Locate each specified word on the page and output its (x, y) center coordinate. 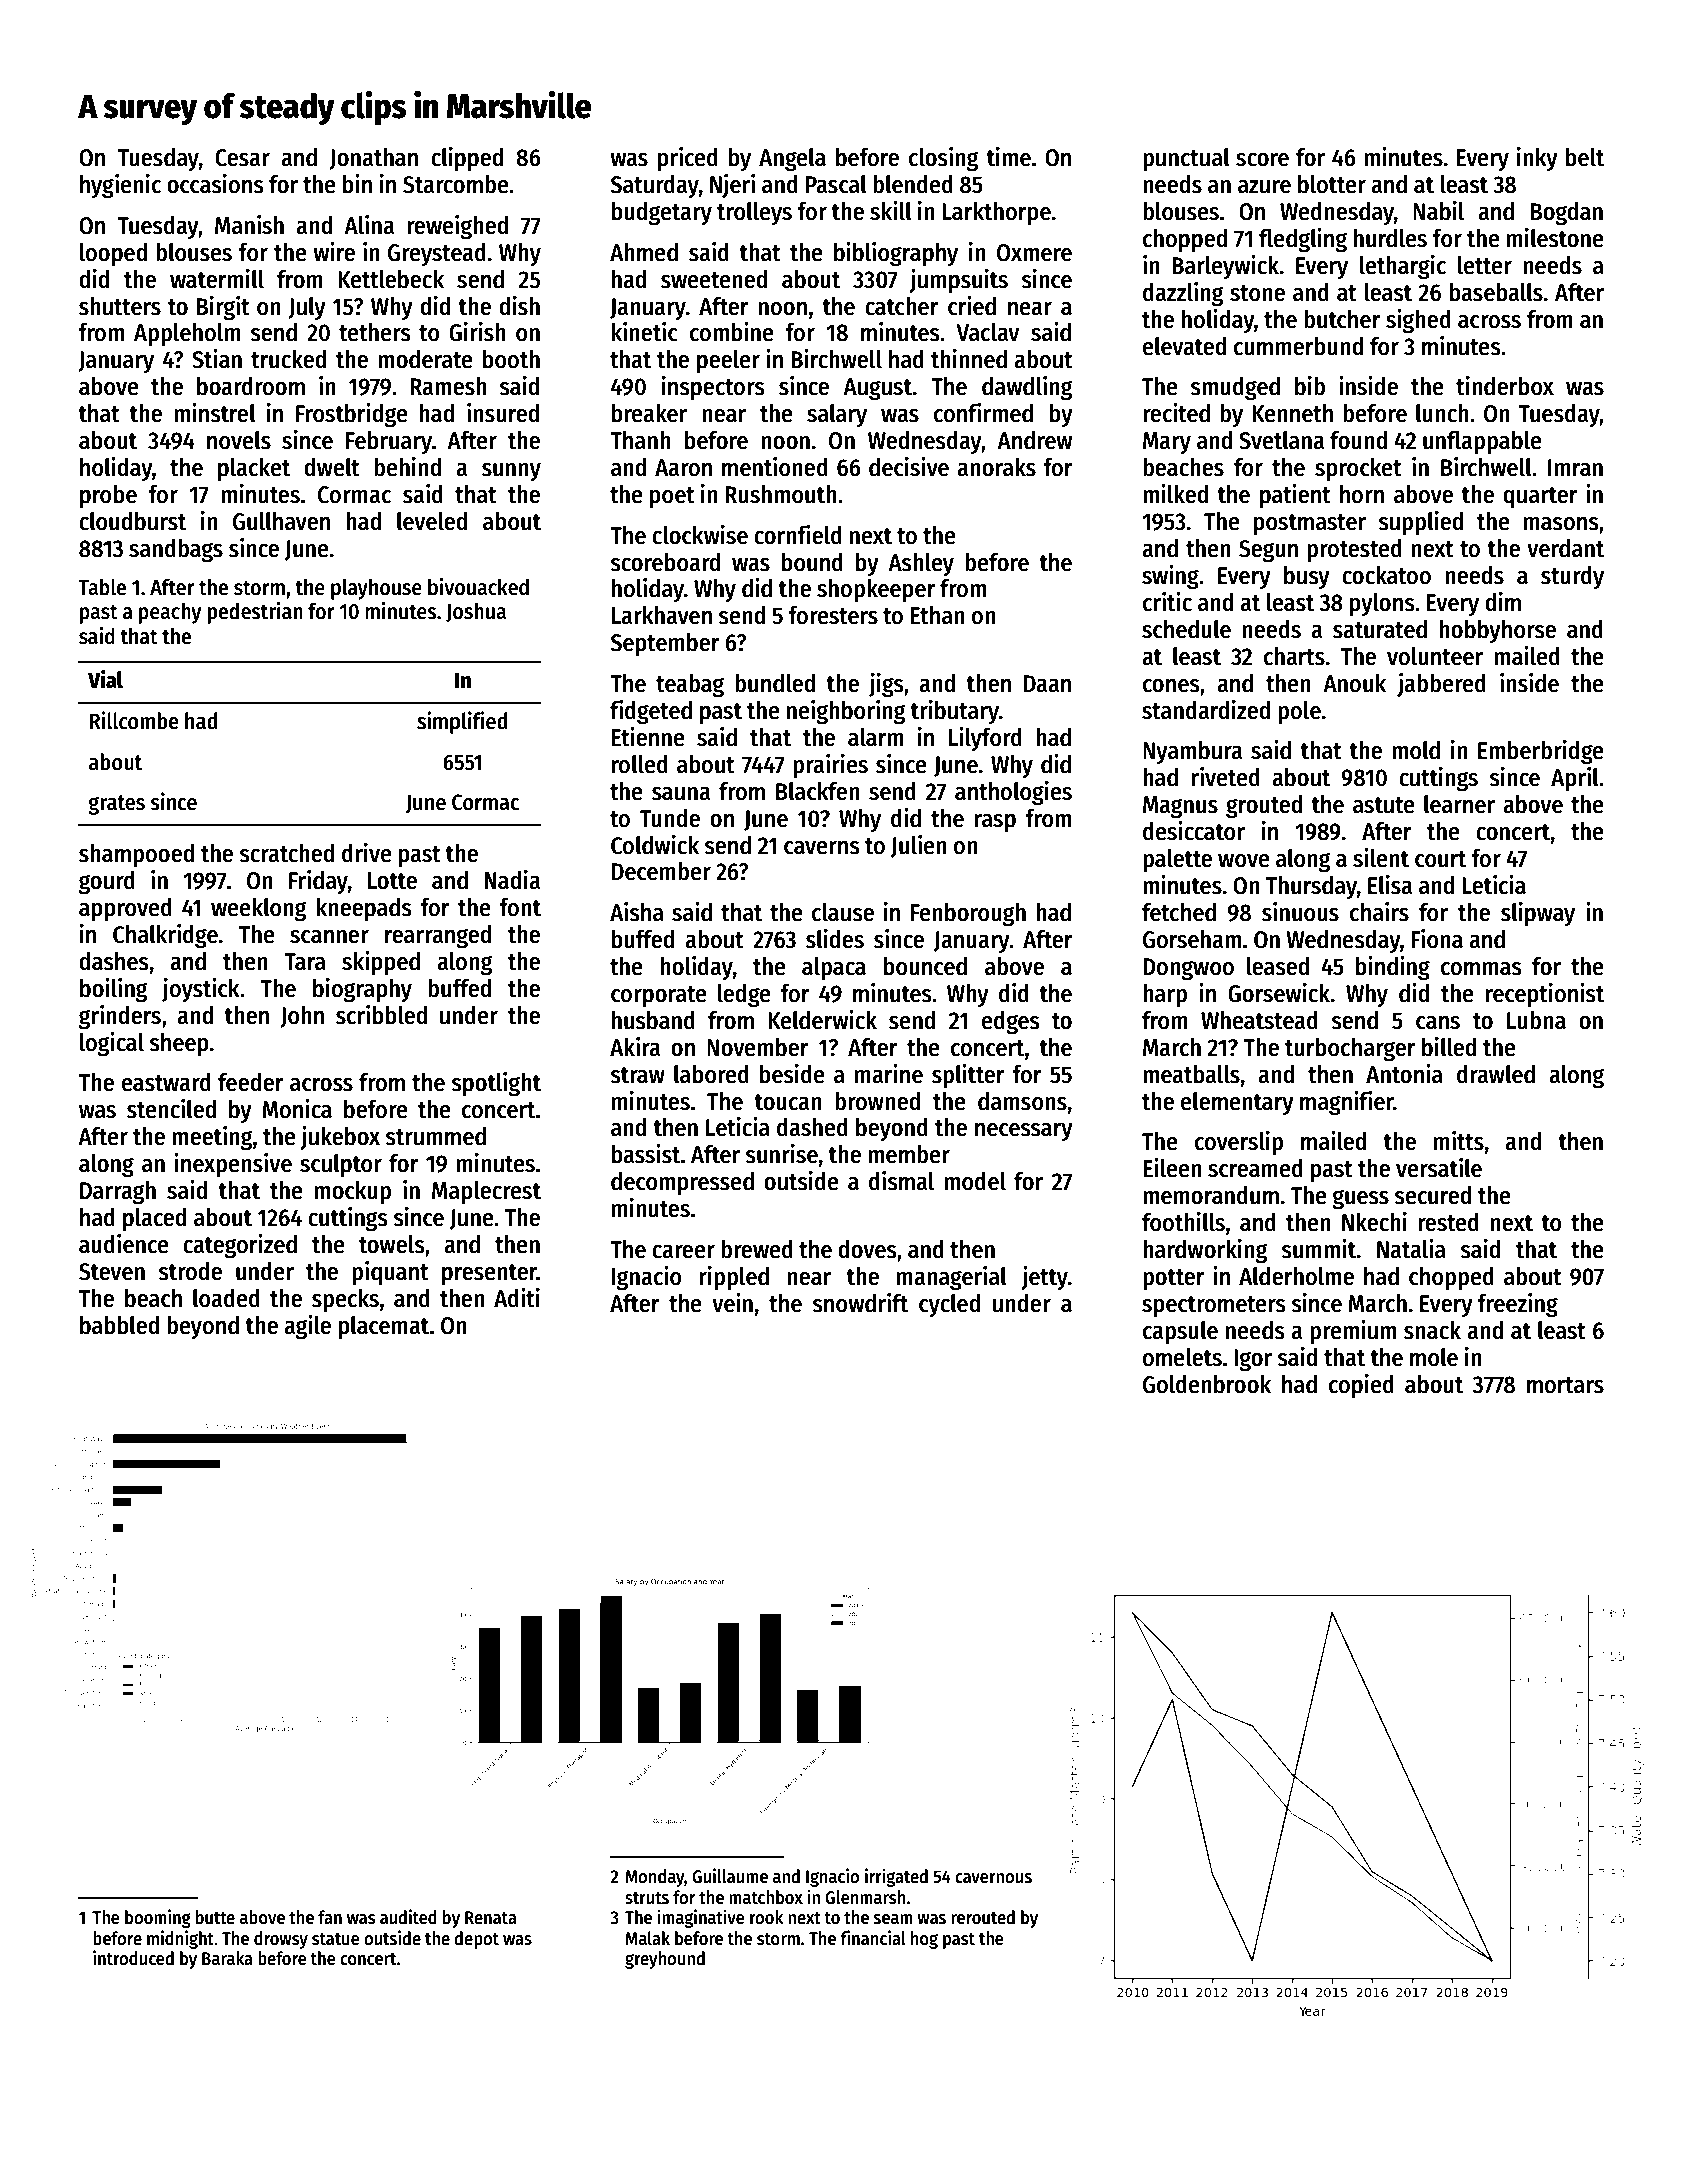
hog (924, 1940)
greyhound (665, 1960)
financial (873, 1938)
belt (1585, 157)
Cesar (242, 158)
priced (688, 159)
